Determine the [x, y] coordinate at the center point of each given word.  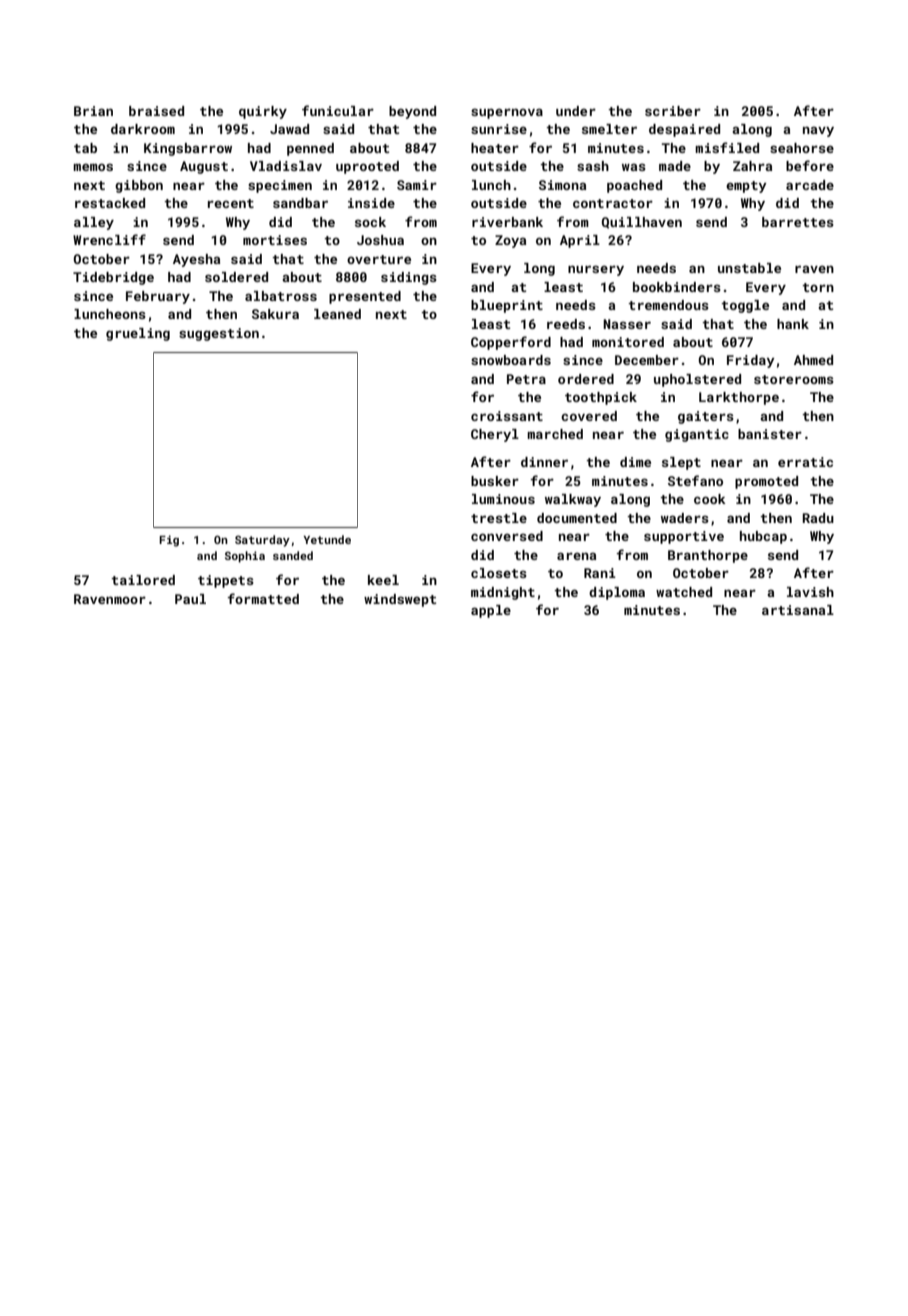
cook [710, 499]
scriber [673, 111]
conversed [507, 536]
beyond [412, 112]
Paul [190, 599]
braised [156, 111]
